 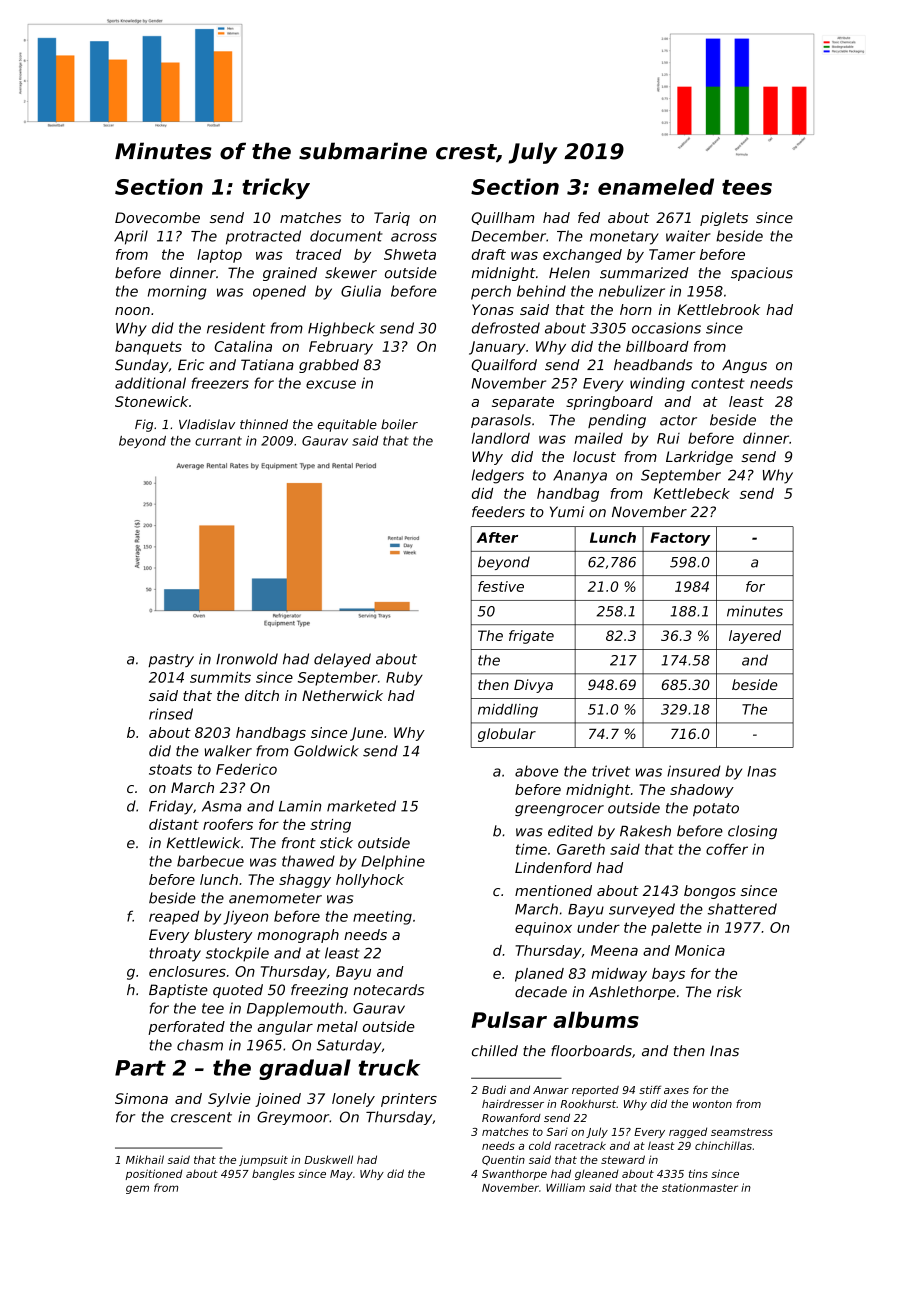 I want to click on shattered, so click(x=742, y=909).
